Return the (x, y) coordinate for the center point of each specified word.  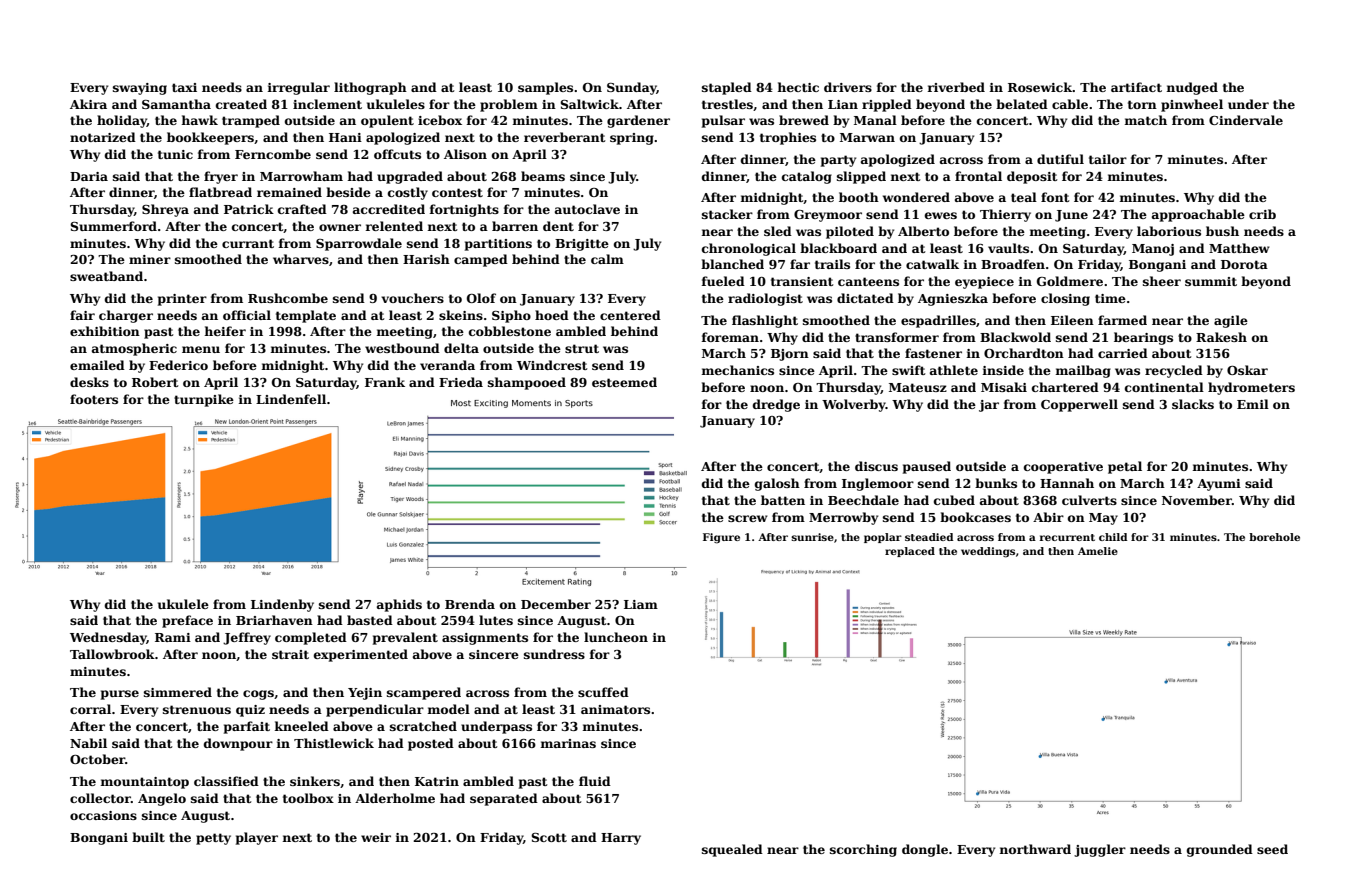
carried (1123, 353)
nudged (1192, 88)
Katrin (437, 781)
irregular (299, 88)
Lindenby (282, 605)
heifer (225, 331)
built (148, 837)
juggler (1100, 850)
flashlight (765, 321)
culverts (1089, 500)
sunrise (812, 537)
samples (545, 88)
